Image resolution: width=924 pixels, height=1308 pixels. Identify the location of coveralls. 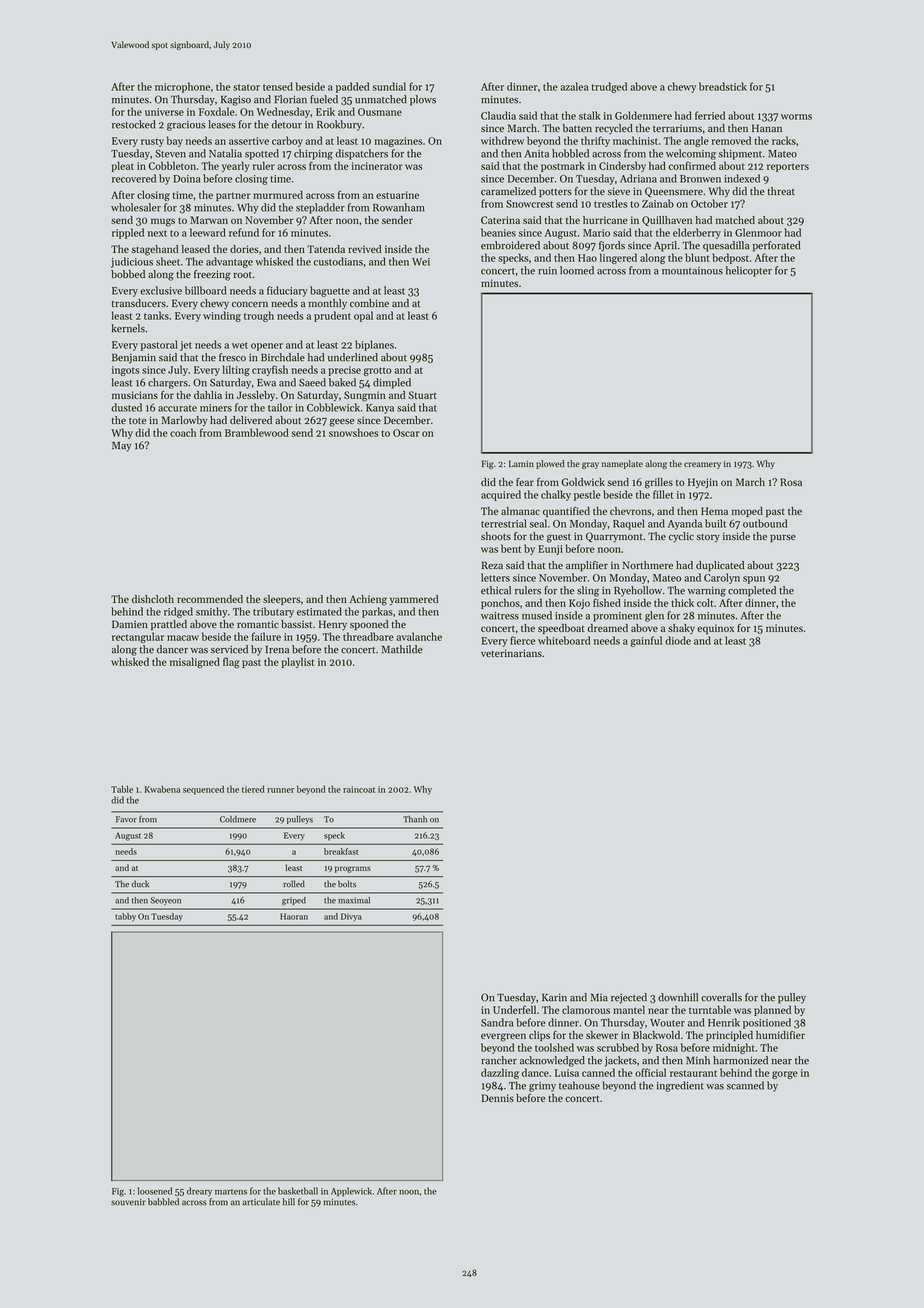
(721, 997).
